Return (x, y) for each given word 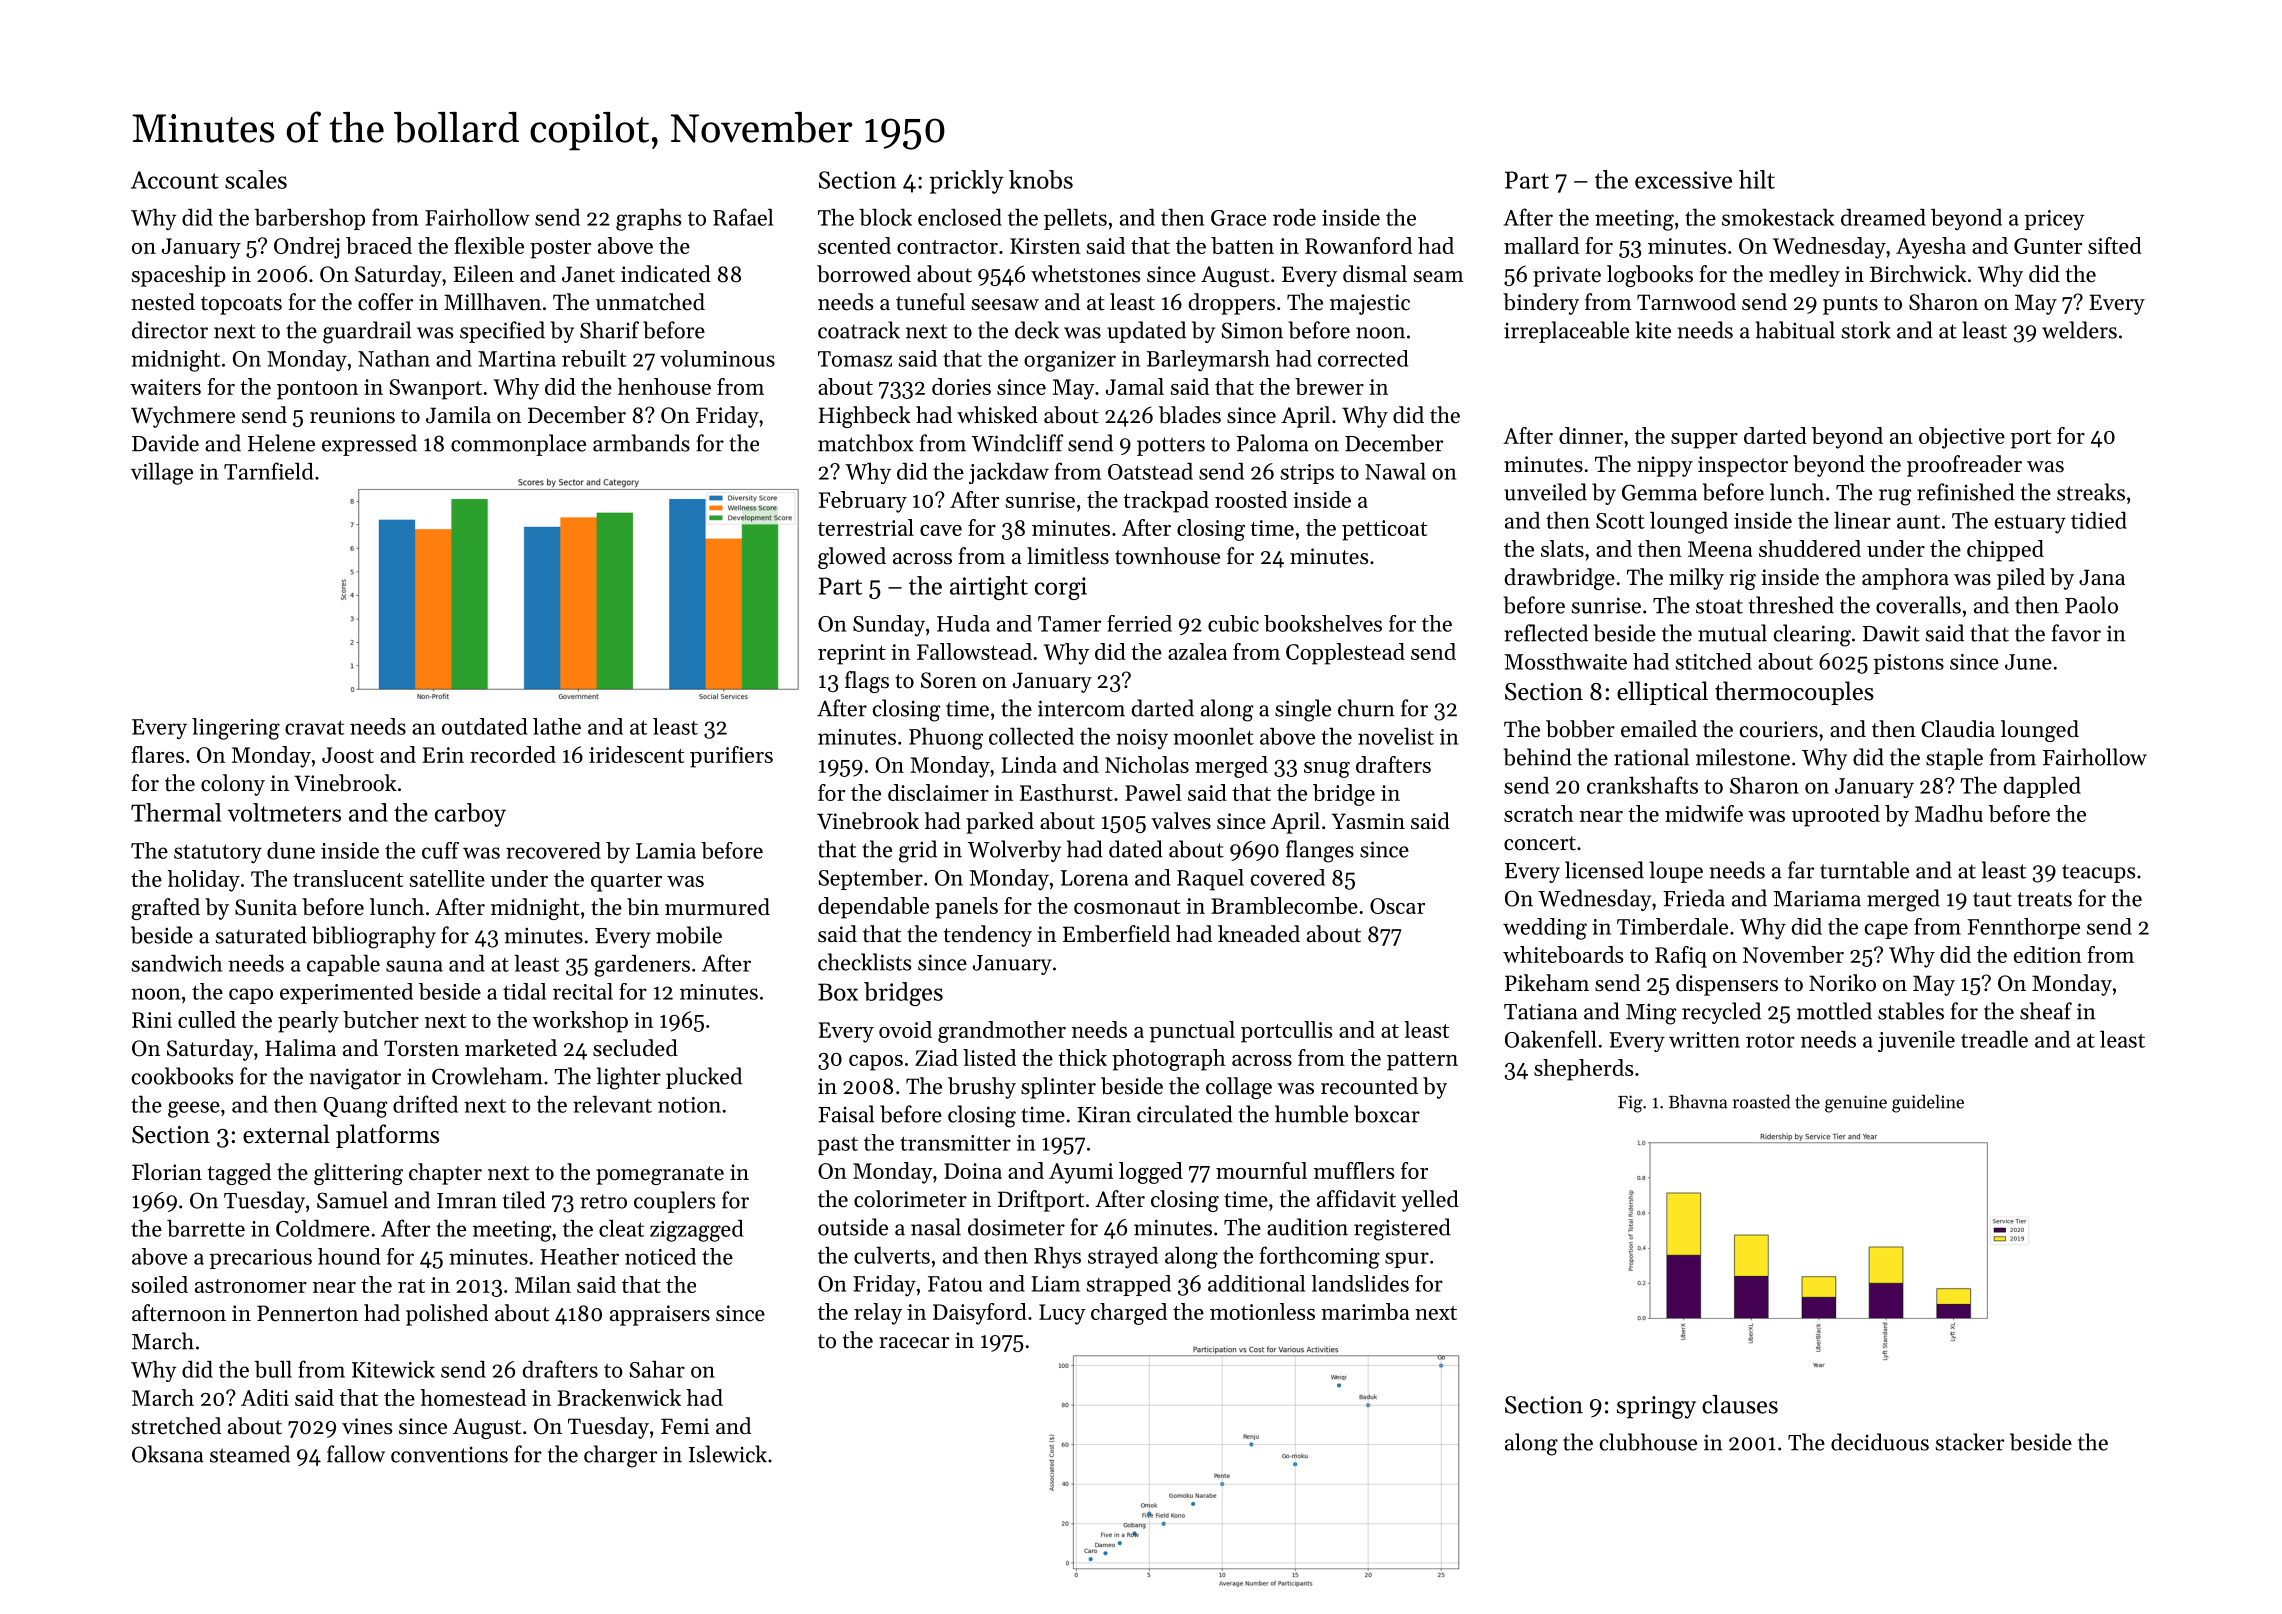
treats (2044, 899)
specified (502, 332)
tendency (988, 936)
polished (447, 1315)
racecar (914, 1343)
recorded (513, 754)
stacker (1970, 1442)
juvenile (1916, 1041)
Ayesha (1931, 248)
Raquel (1210, 880)
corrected (1363, 358)
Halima (300, 1047)
